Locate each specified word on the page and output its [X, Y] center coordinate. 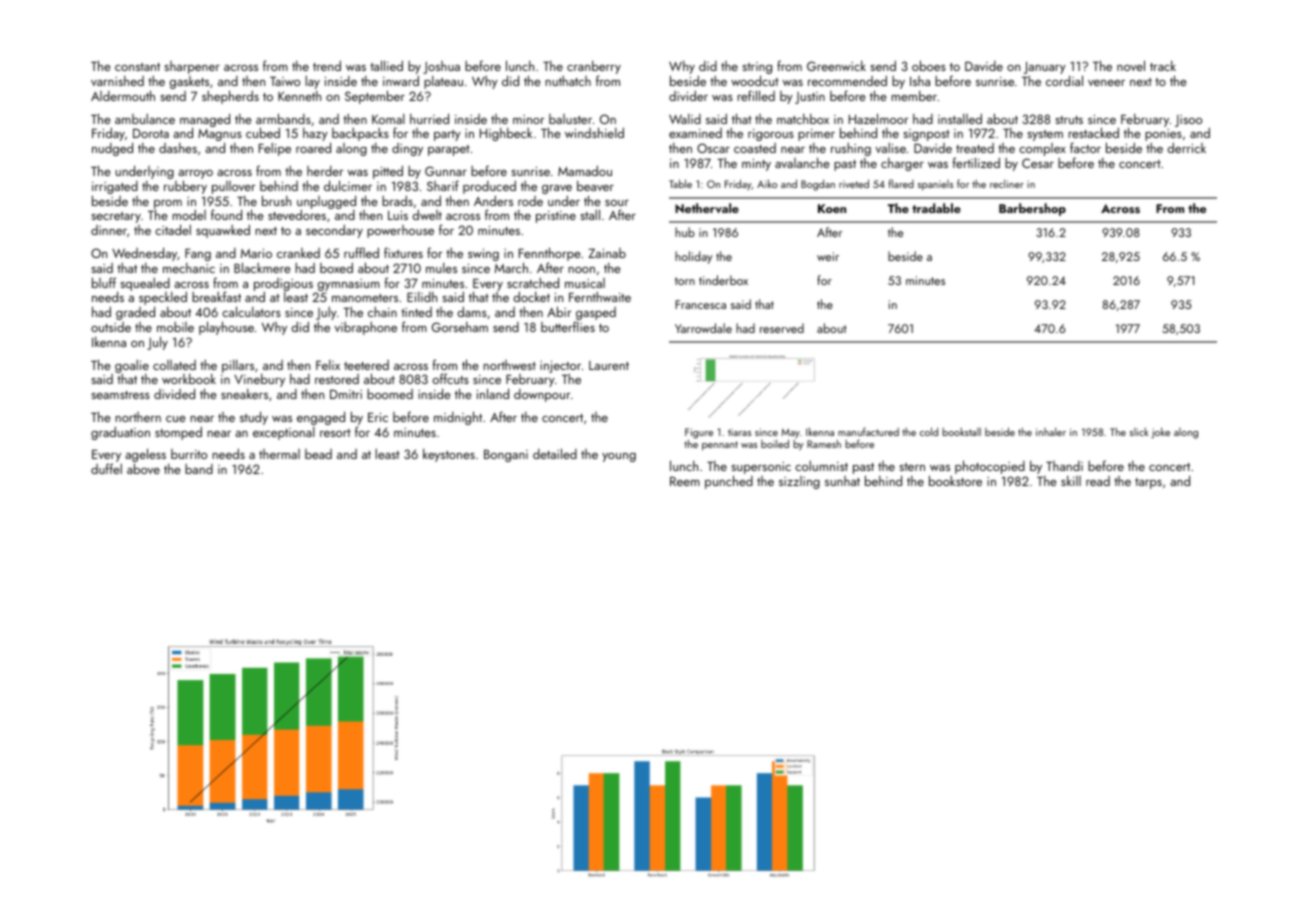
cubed [263, 132]
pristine [556, 217]
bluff [104, 282]
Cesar [1038, 163]
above [143, 468]
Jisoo [1188, 121]
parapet [449, 150]
